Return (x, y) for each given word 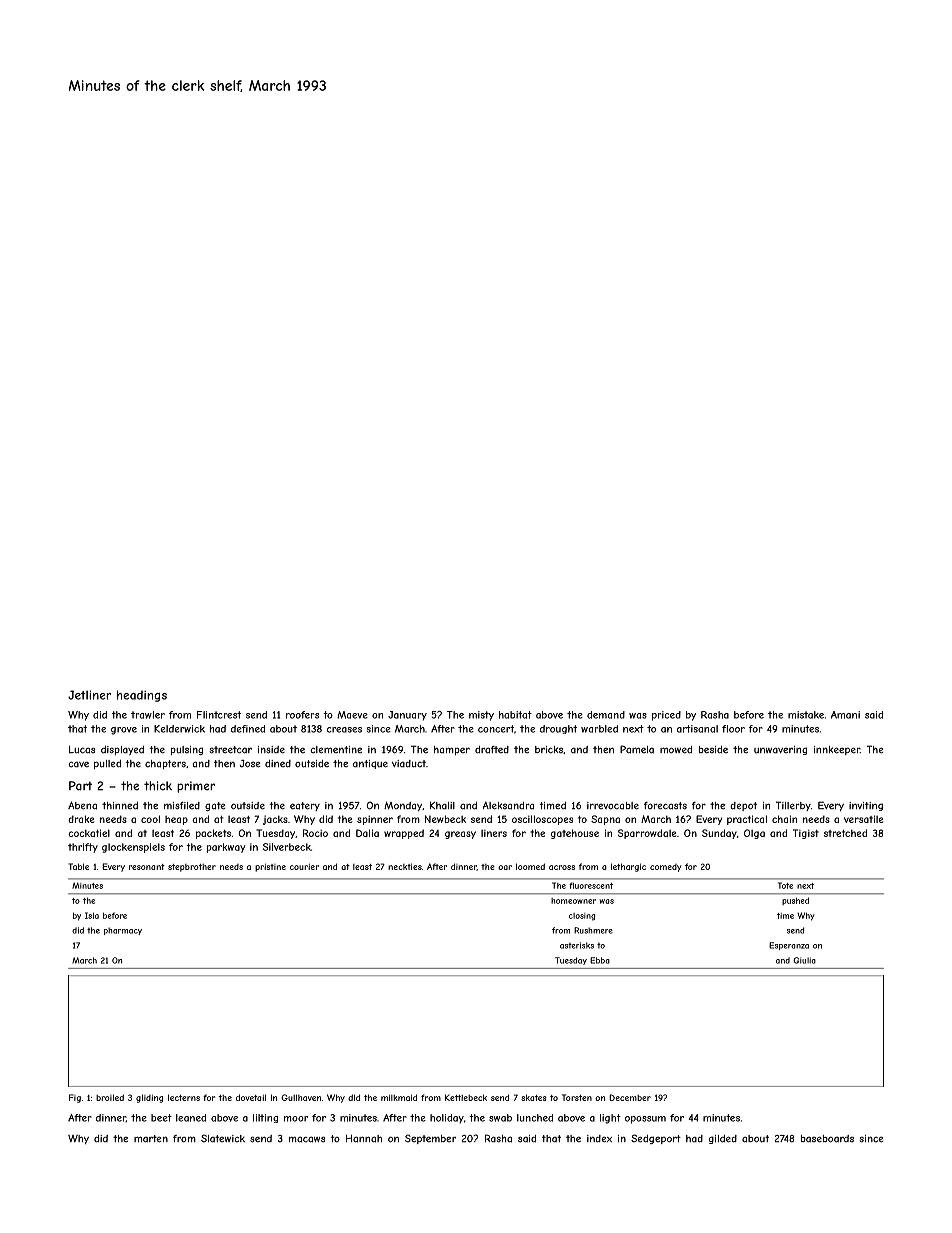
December (630, 1097)
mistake (806, 715)
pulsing (187, 750)
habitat (515, 715)
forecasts (665, 806)
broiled (110, 1097)
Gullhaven (301, 1097)
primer (196, 787)
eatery (305, 806)
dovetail (251, 1097)
